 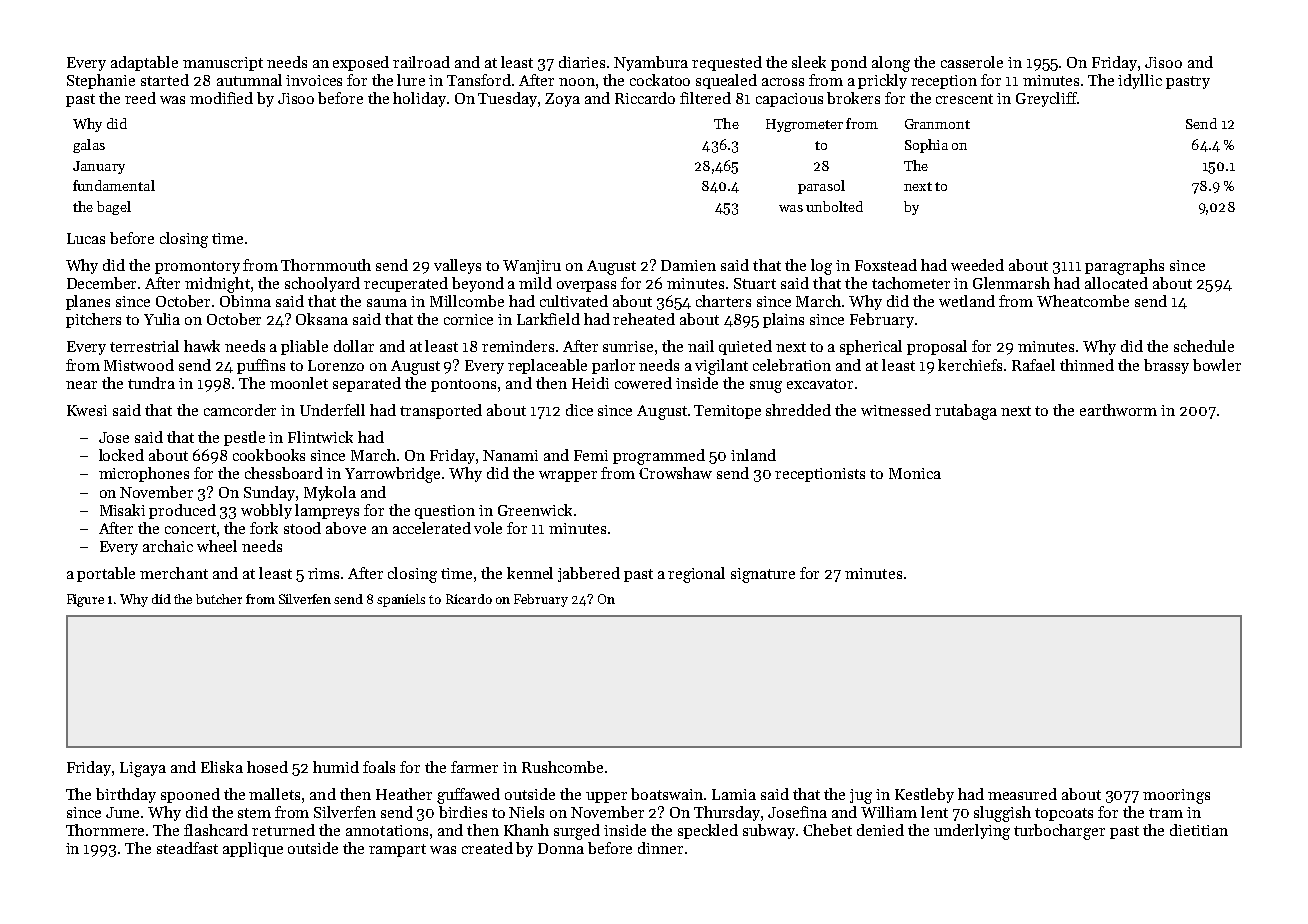 I want to click on manuscript, so click(x=223, y=64).
